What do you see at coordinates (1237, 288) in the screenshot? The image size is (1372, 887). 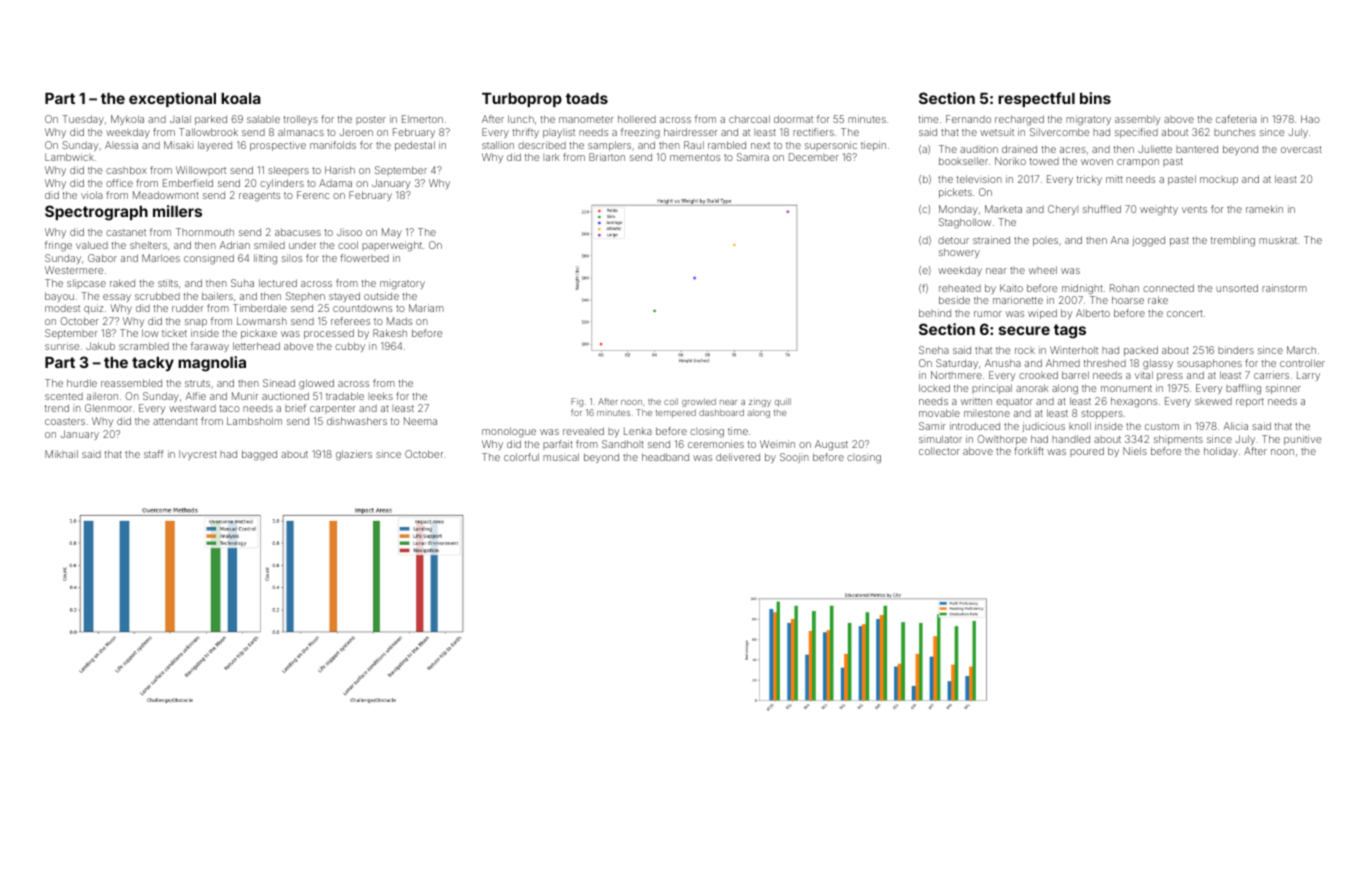 I see `unsorted` at bounding box center [1237, 288].
